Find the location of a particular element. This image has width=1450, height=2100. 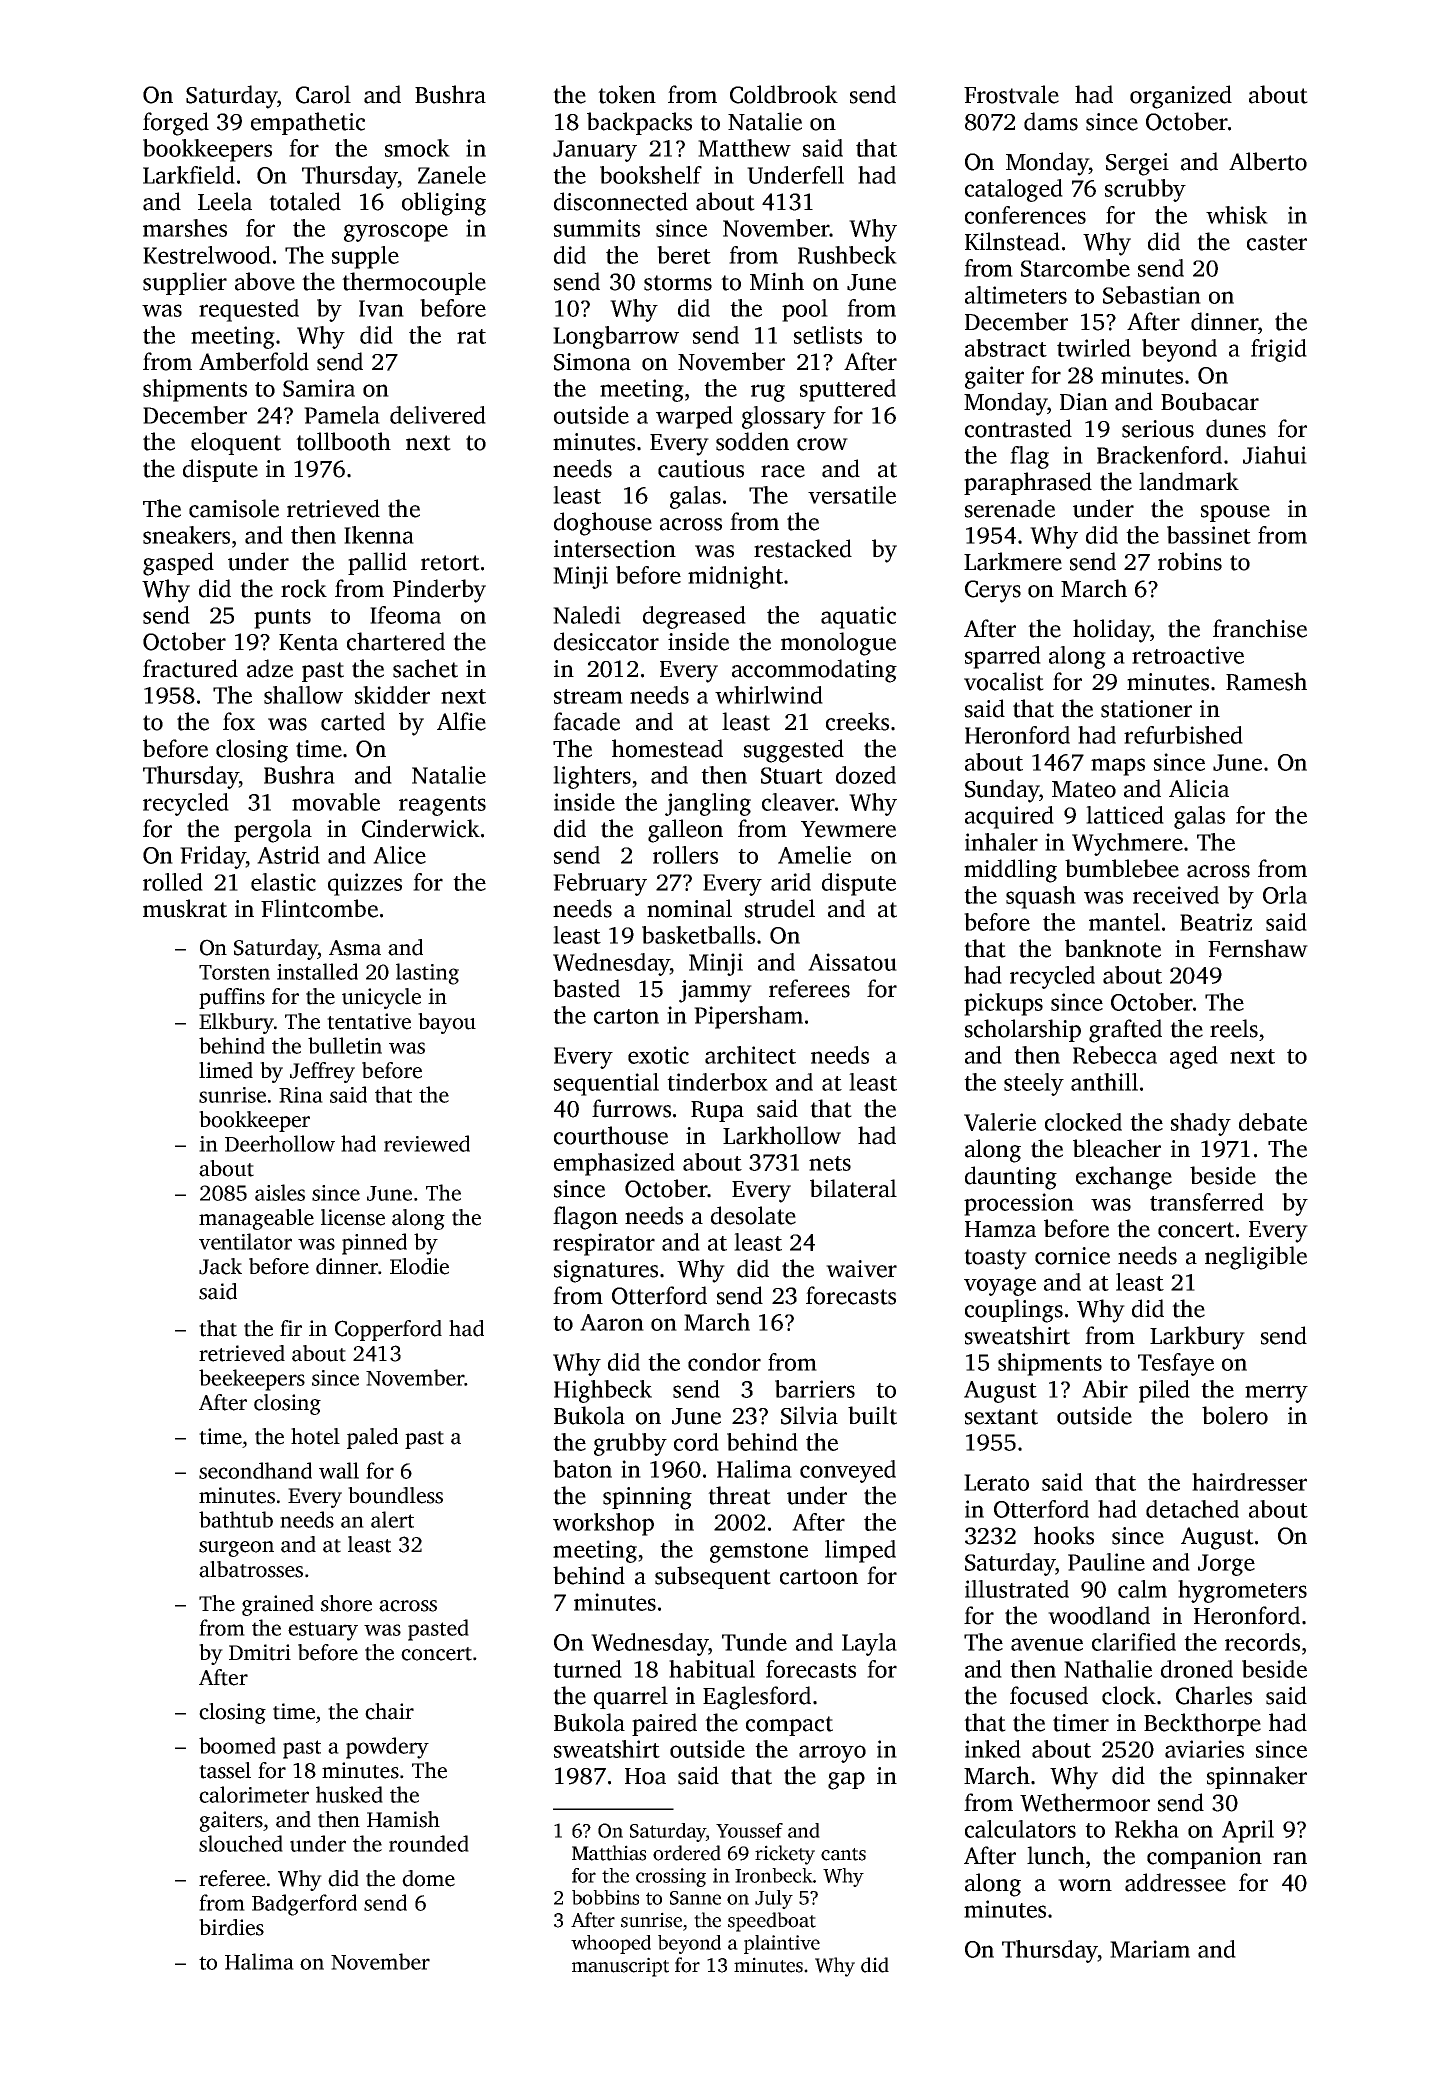

merry is located at coordinates (1276, 1394).
